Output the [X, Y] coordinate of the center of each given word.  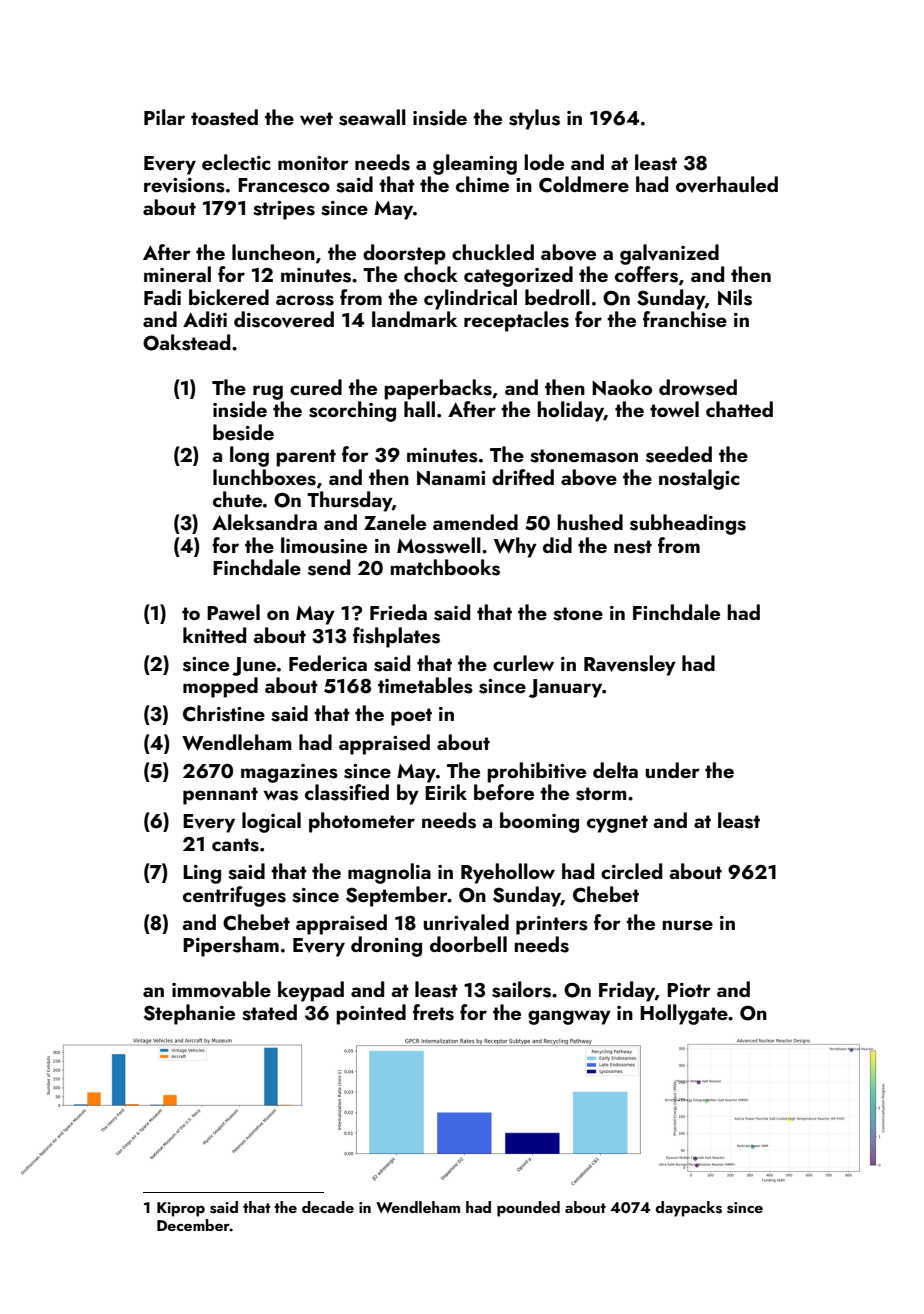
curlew [523, 663]
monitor [313, 163]
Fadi [162, 297]
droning [386, 946]
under [672, 770]
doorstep [404, 254]
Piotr [689, 990]
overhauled [727, 184]
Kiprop [181, 1209]
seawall [372, 117]
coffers [646, 274]
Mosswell [439, 545]
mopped [220, 687]
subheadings [688, 524]
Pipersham [231, 946]
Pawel [233, 612]
